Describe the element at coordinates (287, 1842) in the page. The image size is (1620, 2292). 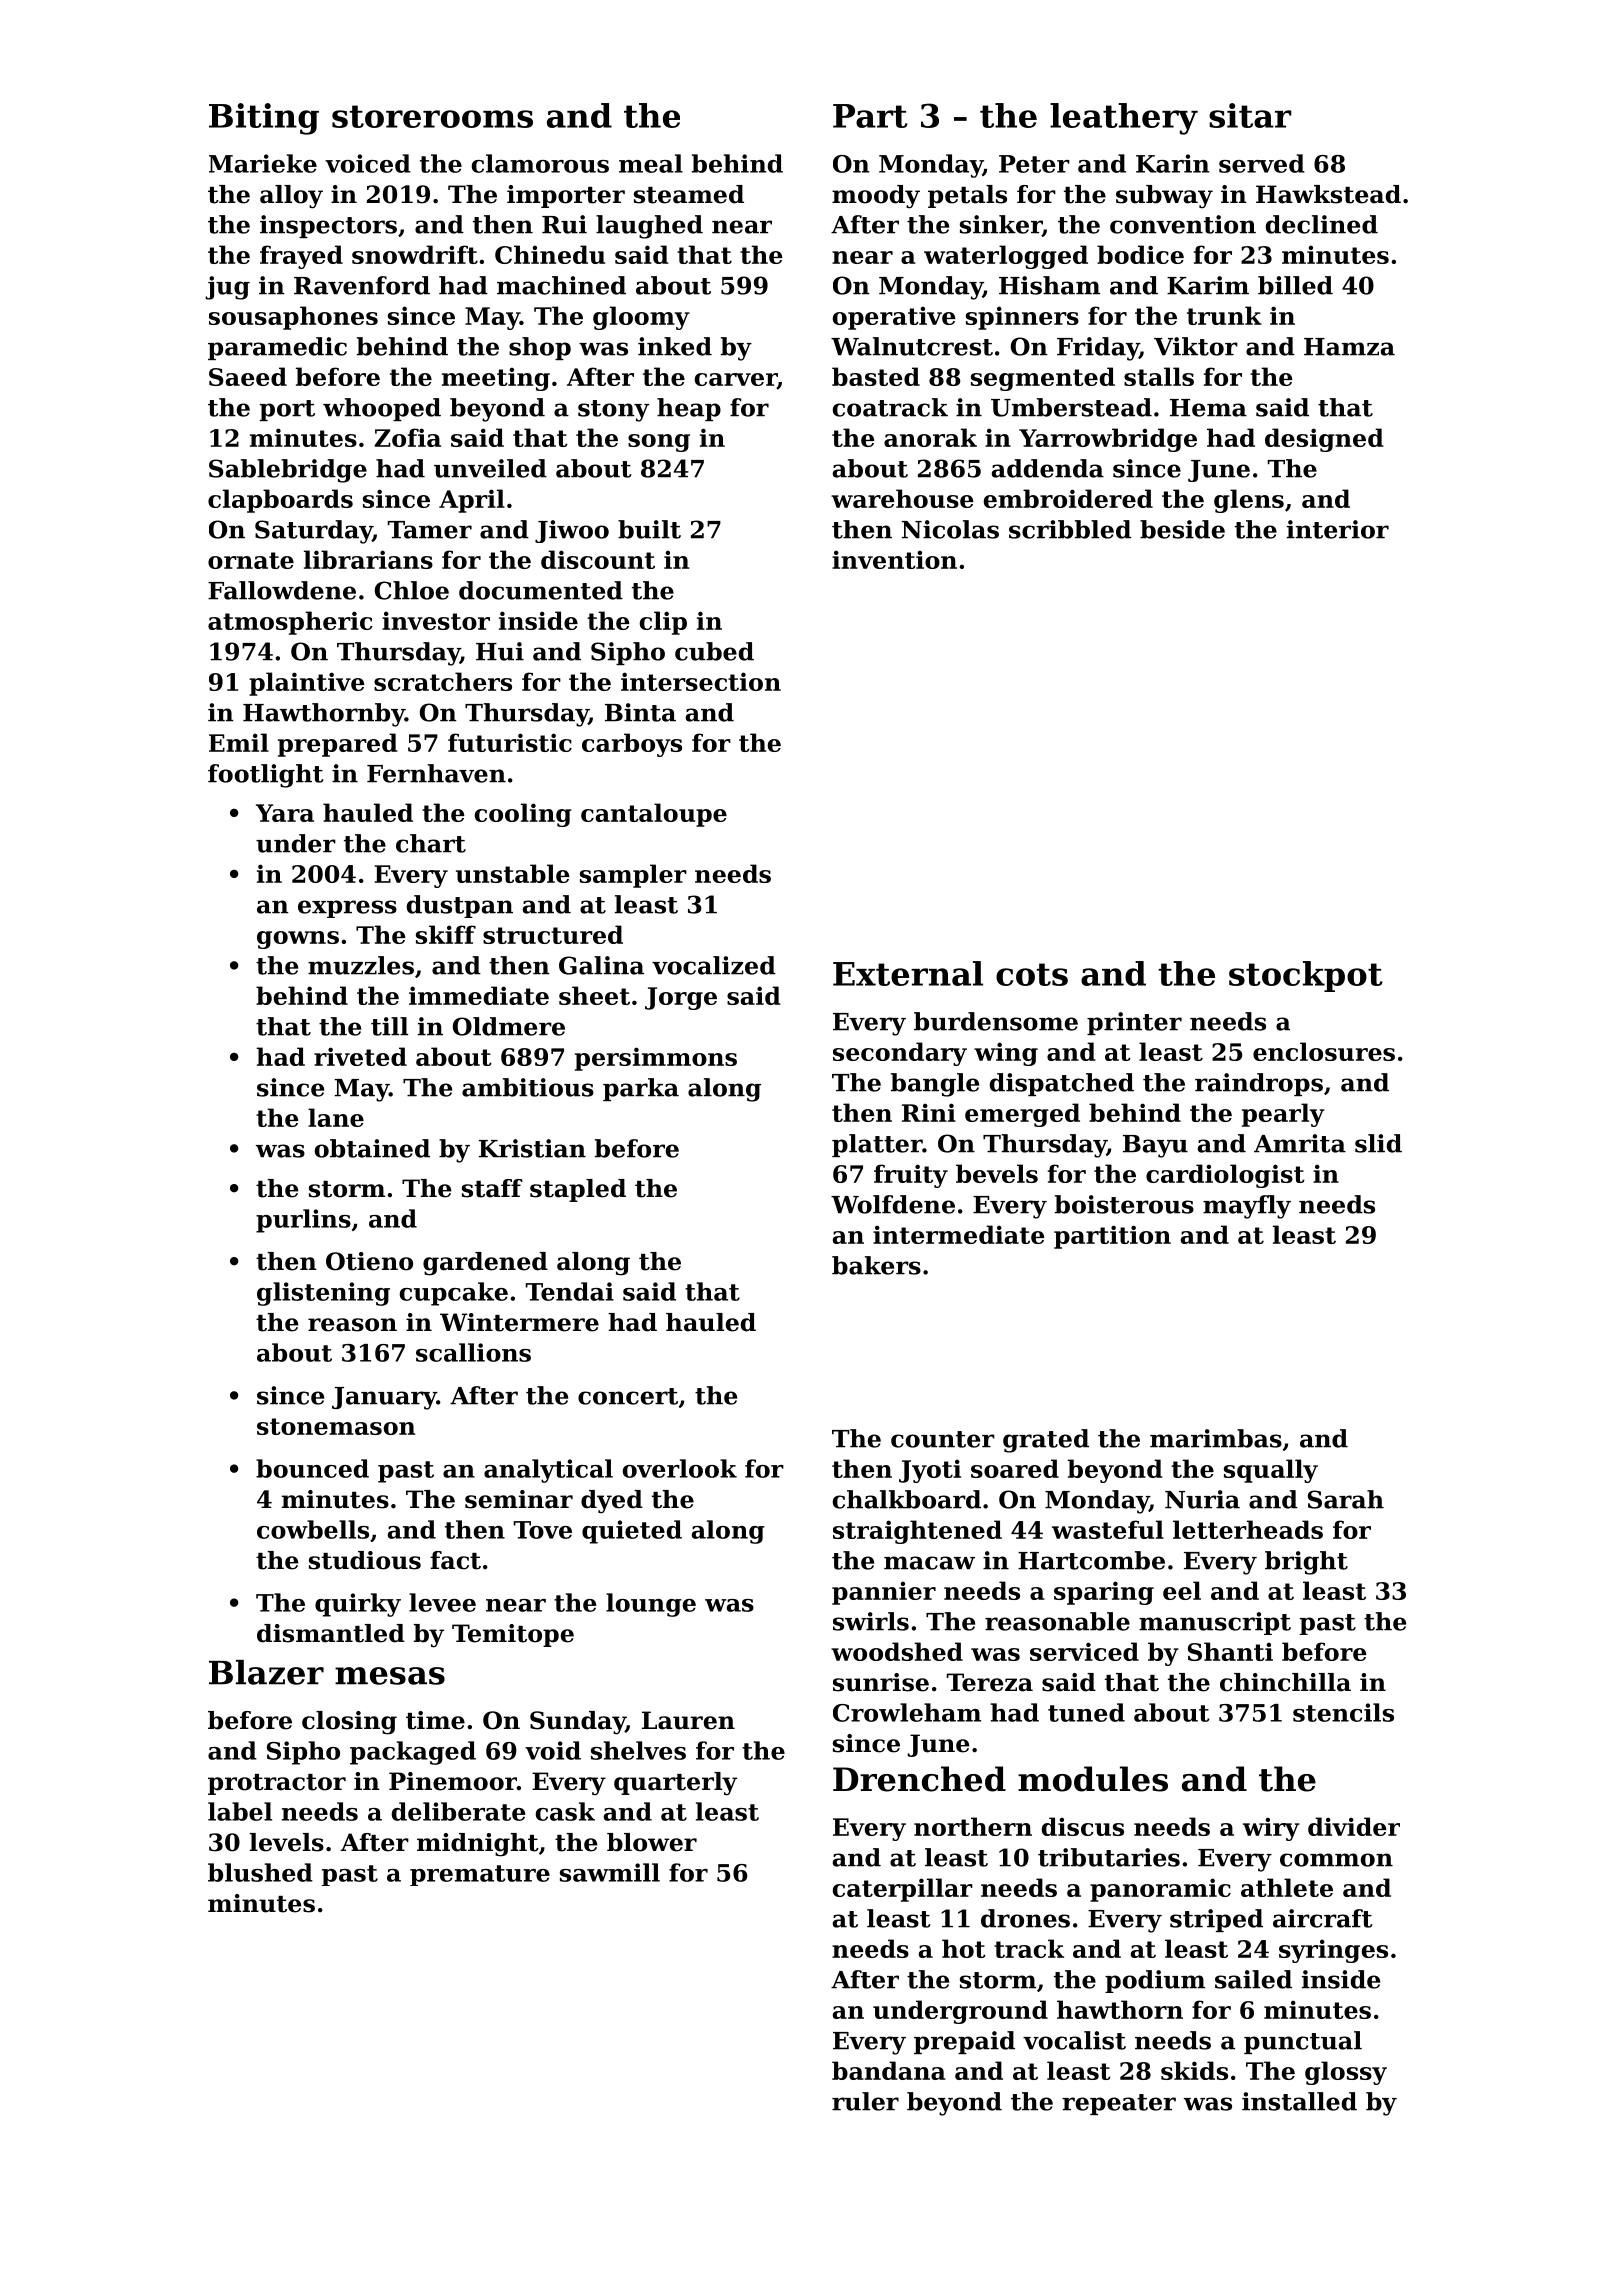
I see `levels` at that location.
